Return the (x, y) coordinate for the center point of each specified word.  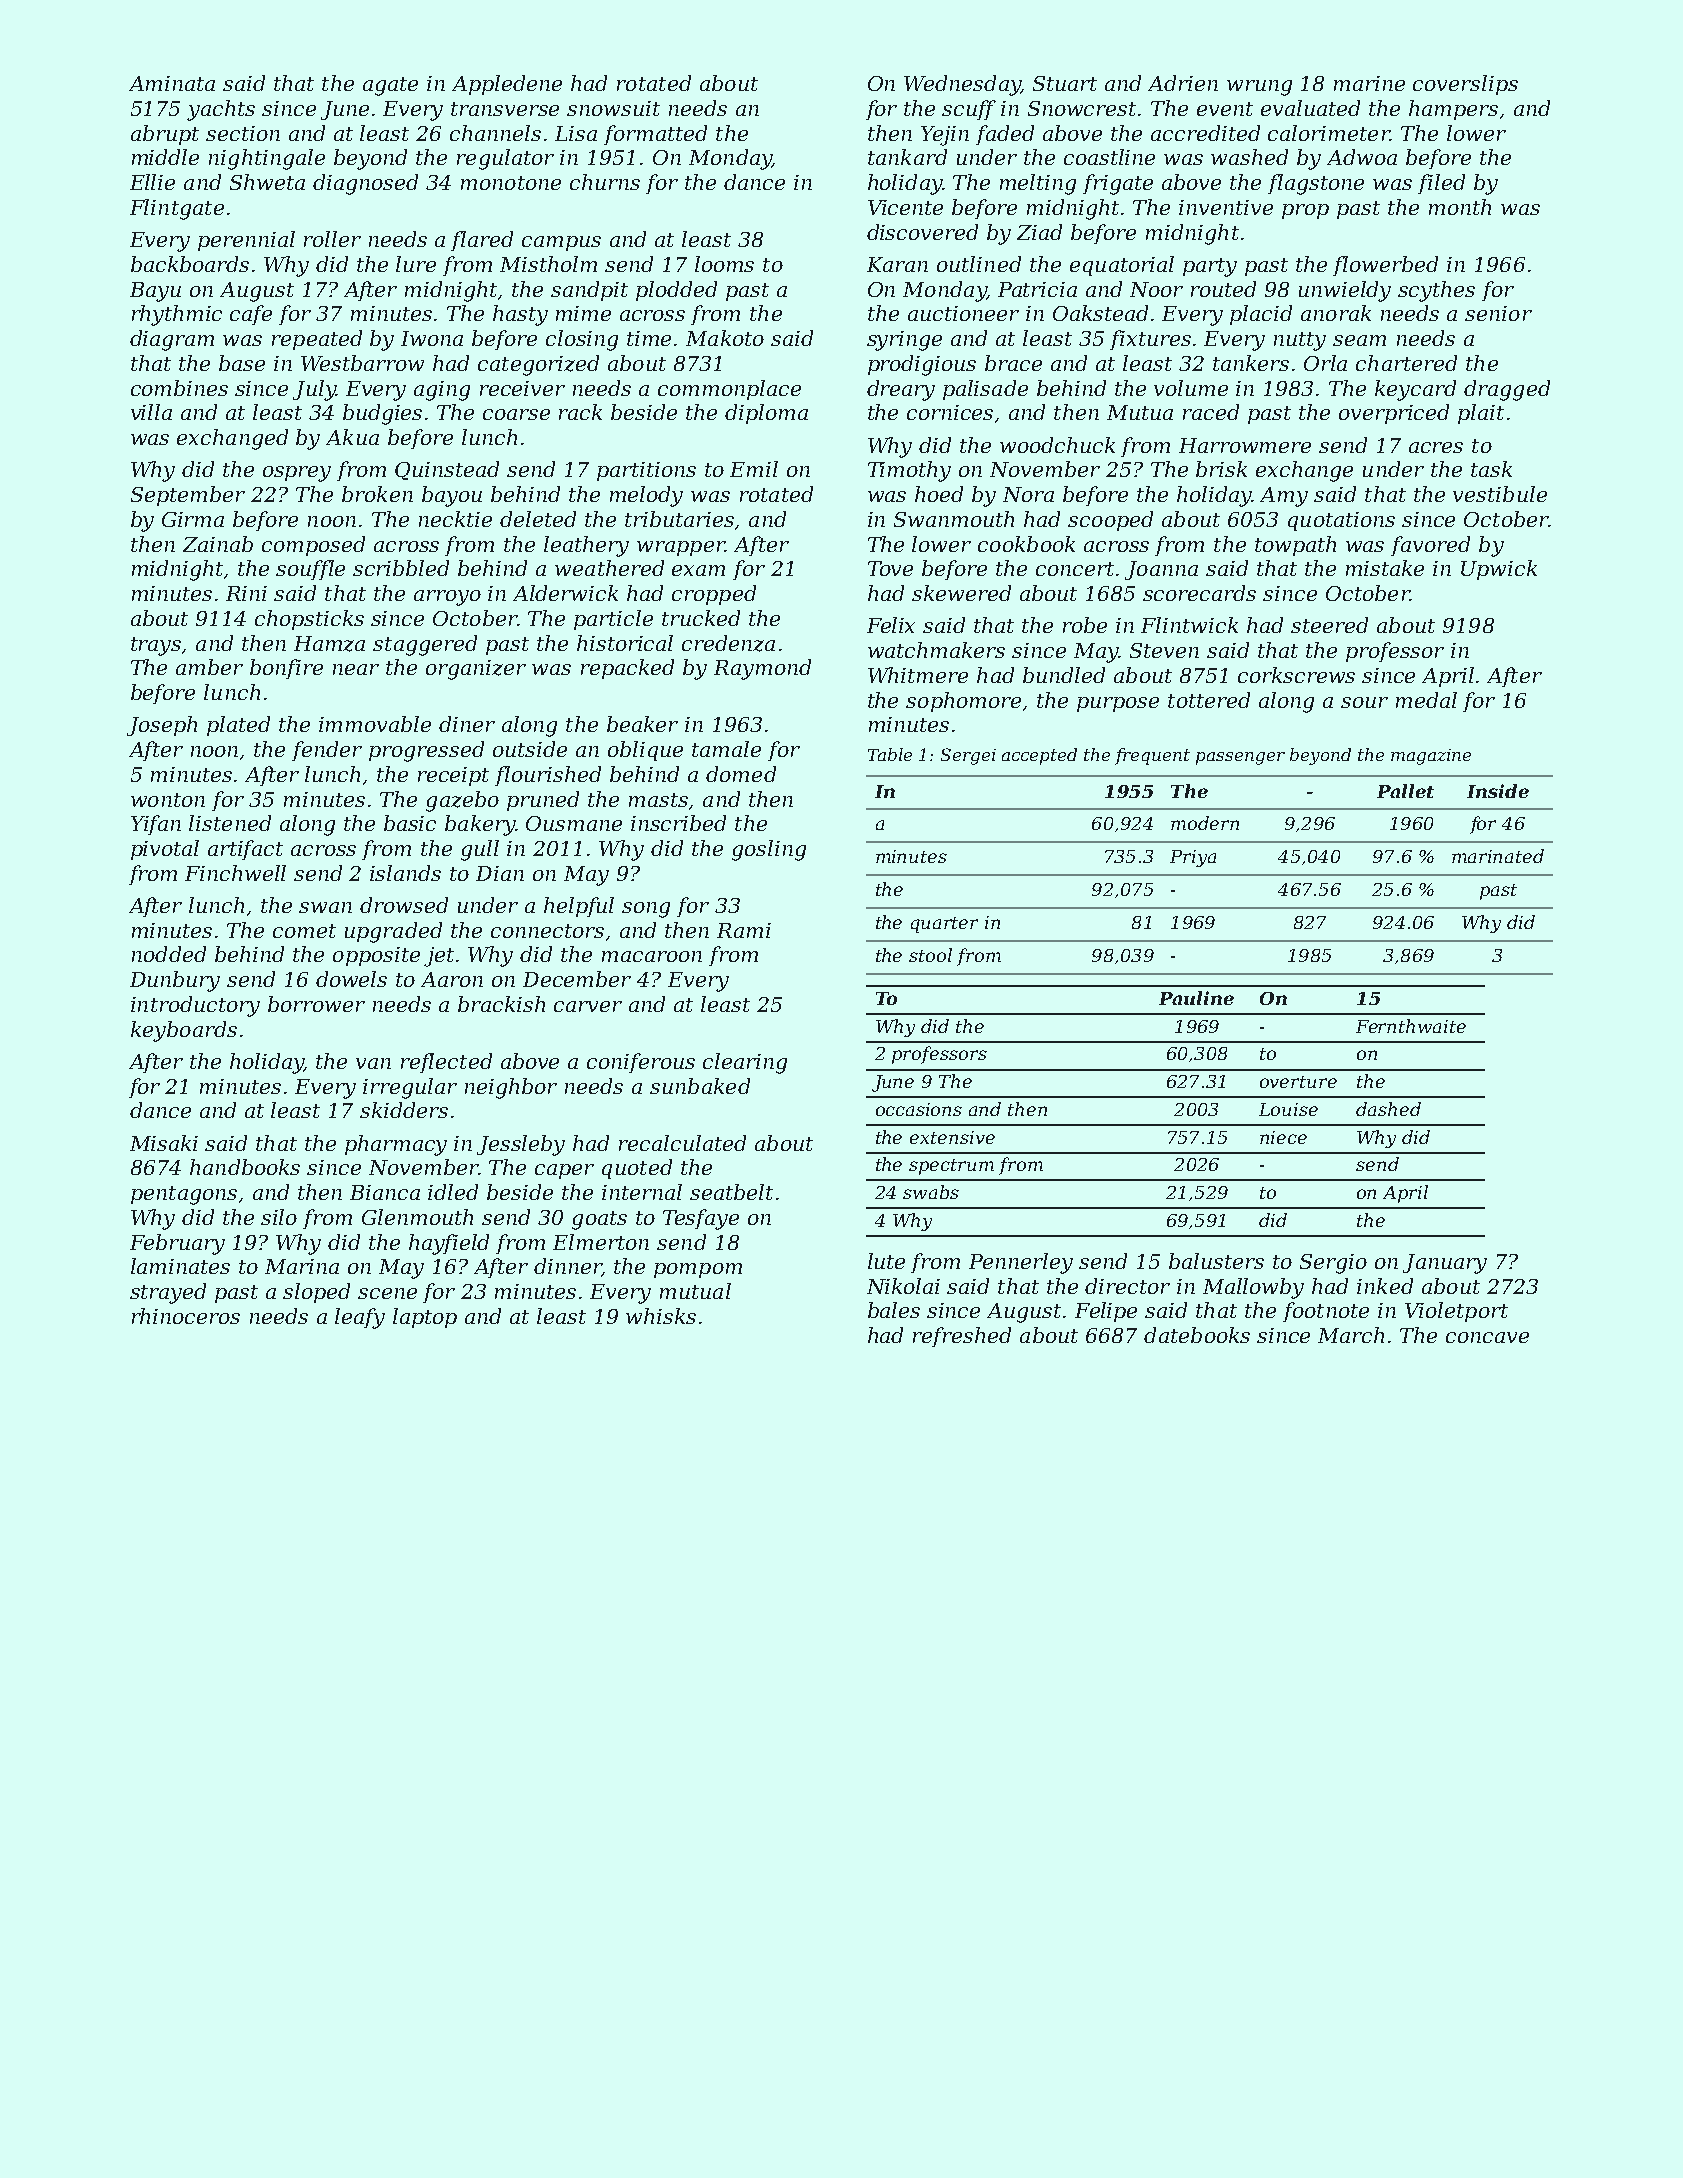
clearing (745, 1063)
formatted (655, 135)
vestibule (1500, 494)
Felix (891, 625)
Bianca (385, 1192)
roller (332, 239)
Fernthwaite (1411, 1026)
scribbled (401, 568)
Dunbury (175, 981)
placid (1261, 315)
